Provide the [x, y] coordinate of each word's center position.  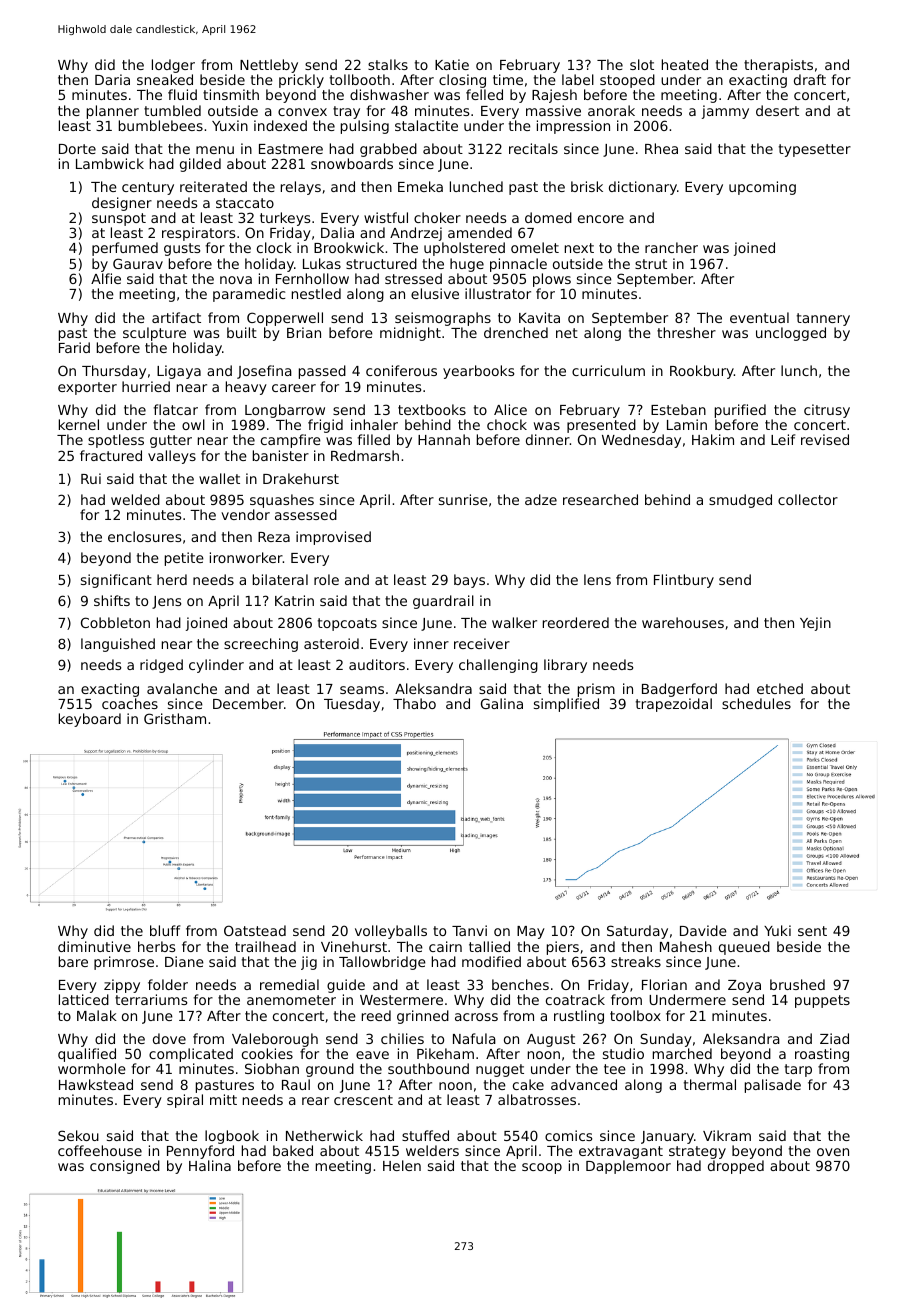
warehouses [683, 622]
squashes [282, 501]
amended [480, 232]
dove [169, 1038]
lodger [173, 66]
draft [810, 79]
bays [469, 581]
